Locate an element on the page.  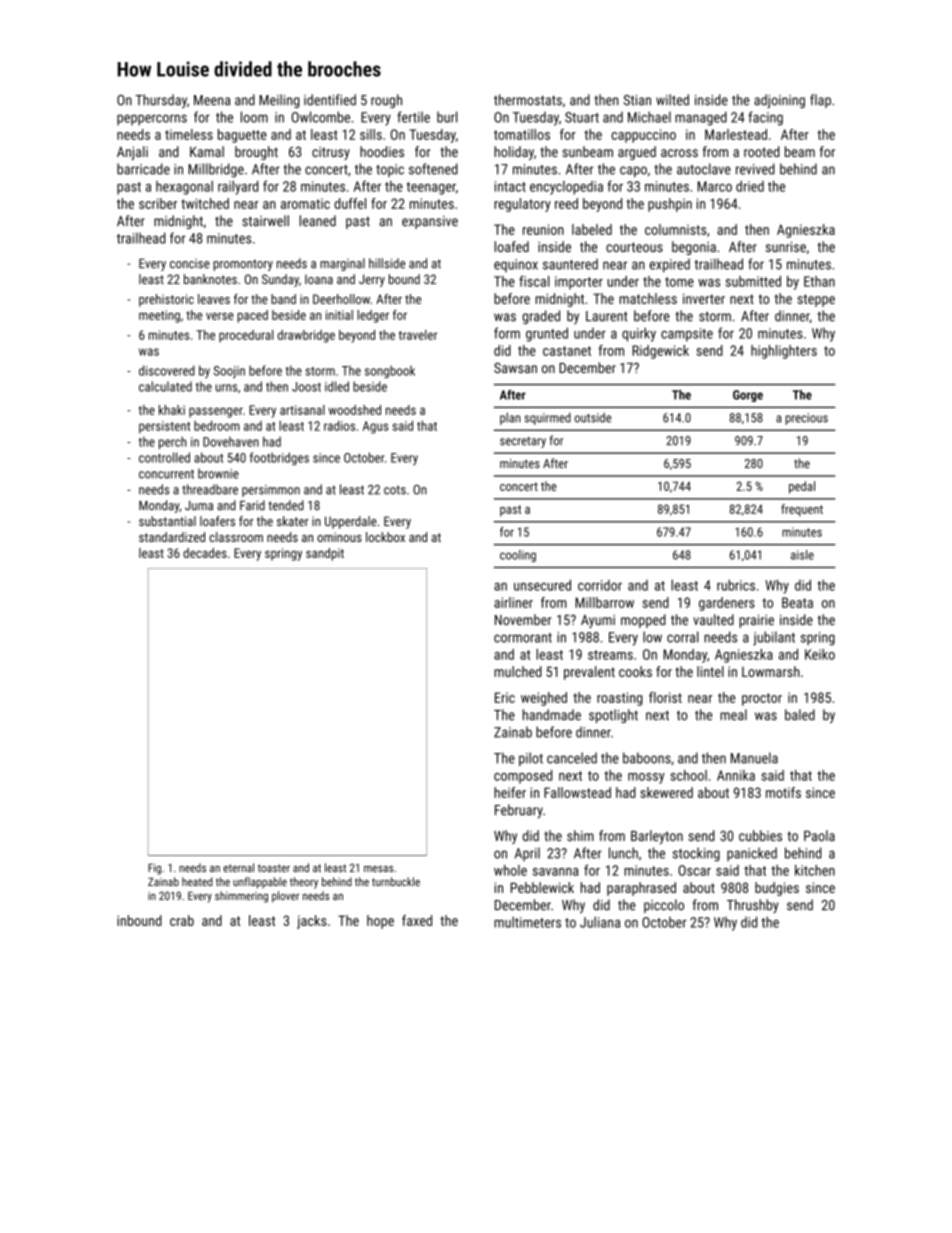
baled is located at coordinates (800, 714).
